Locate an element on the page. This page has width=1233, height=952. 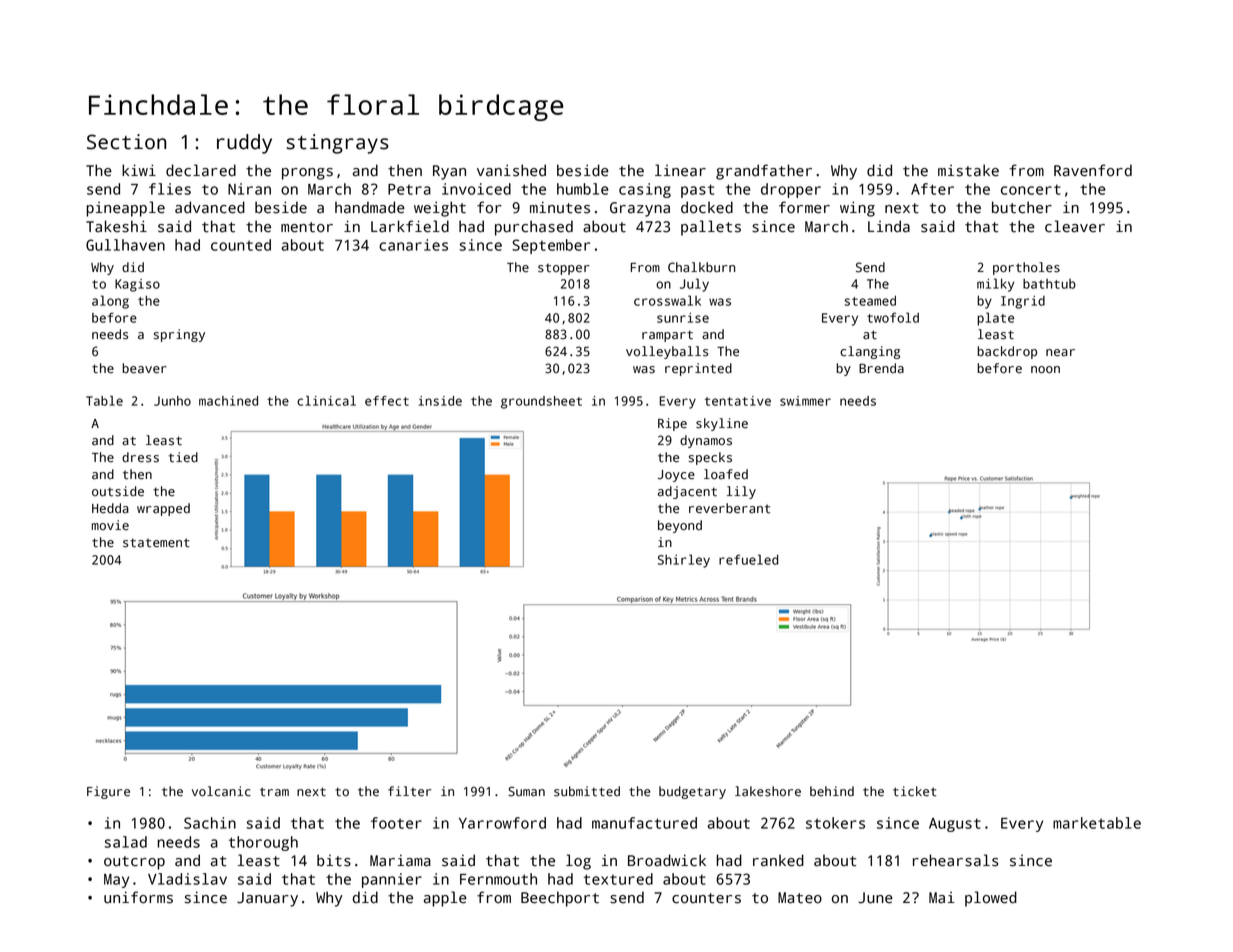
rehearsals is located at coordinates (955, 860).
